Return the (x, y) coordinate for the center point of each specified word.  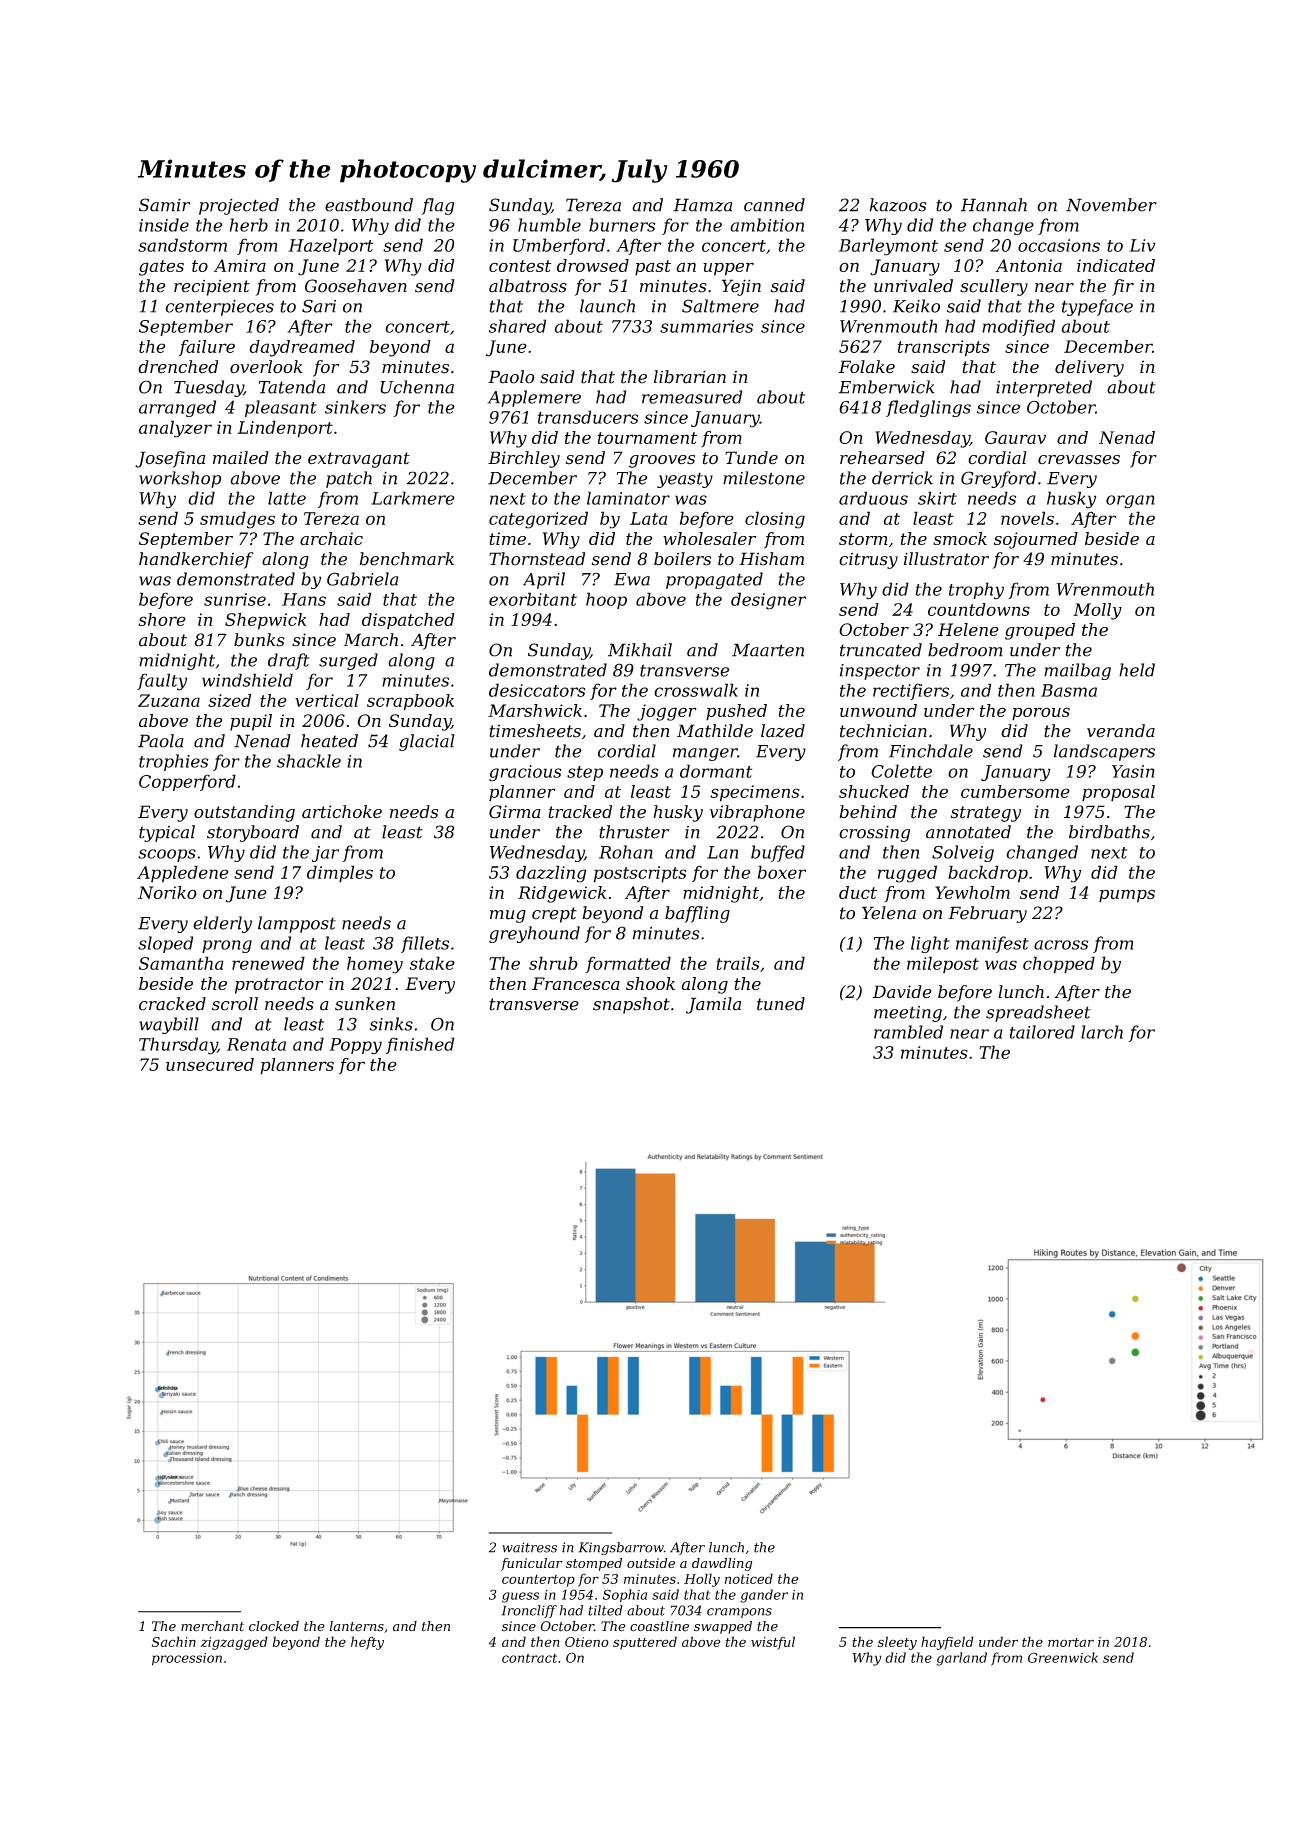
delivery (1089, 368)
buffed (778, 853)
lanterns (356, 1626)
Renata (256, 1044)
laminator (628, 498)
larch (1102, 1032)
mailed (241, 458)
